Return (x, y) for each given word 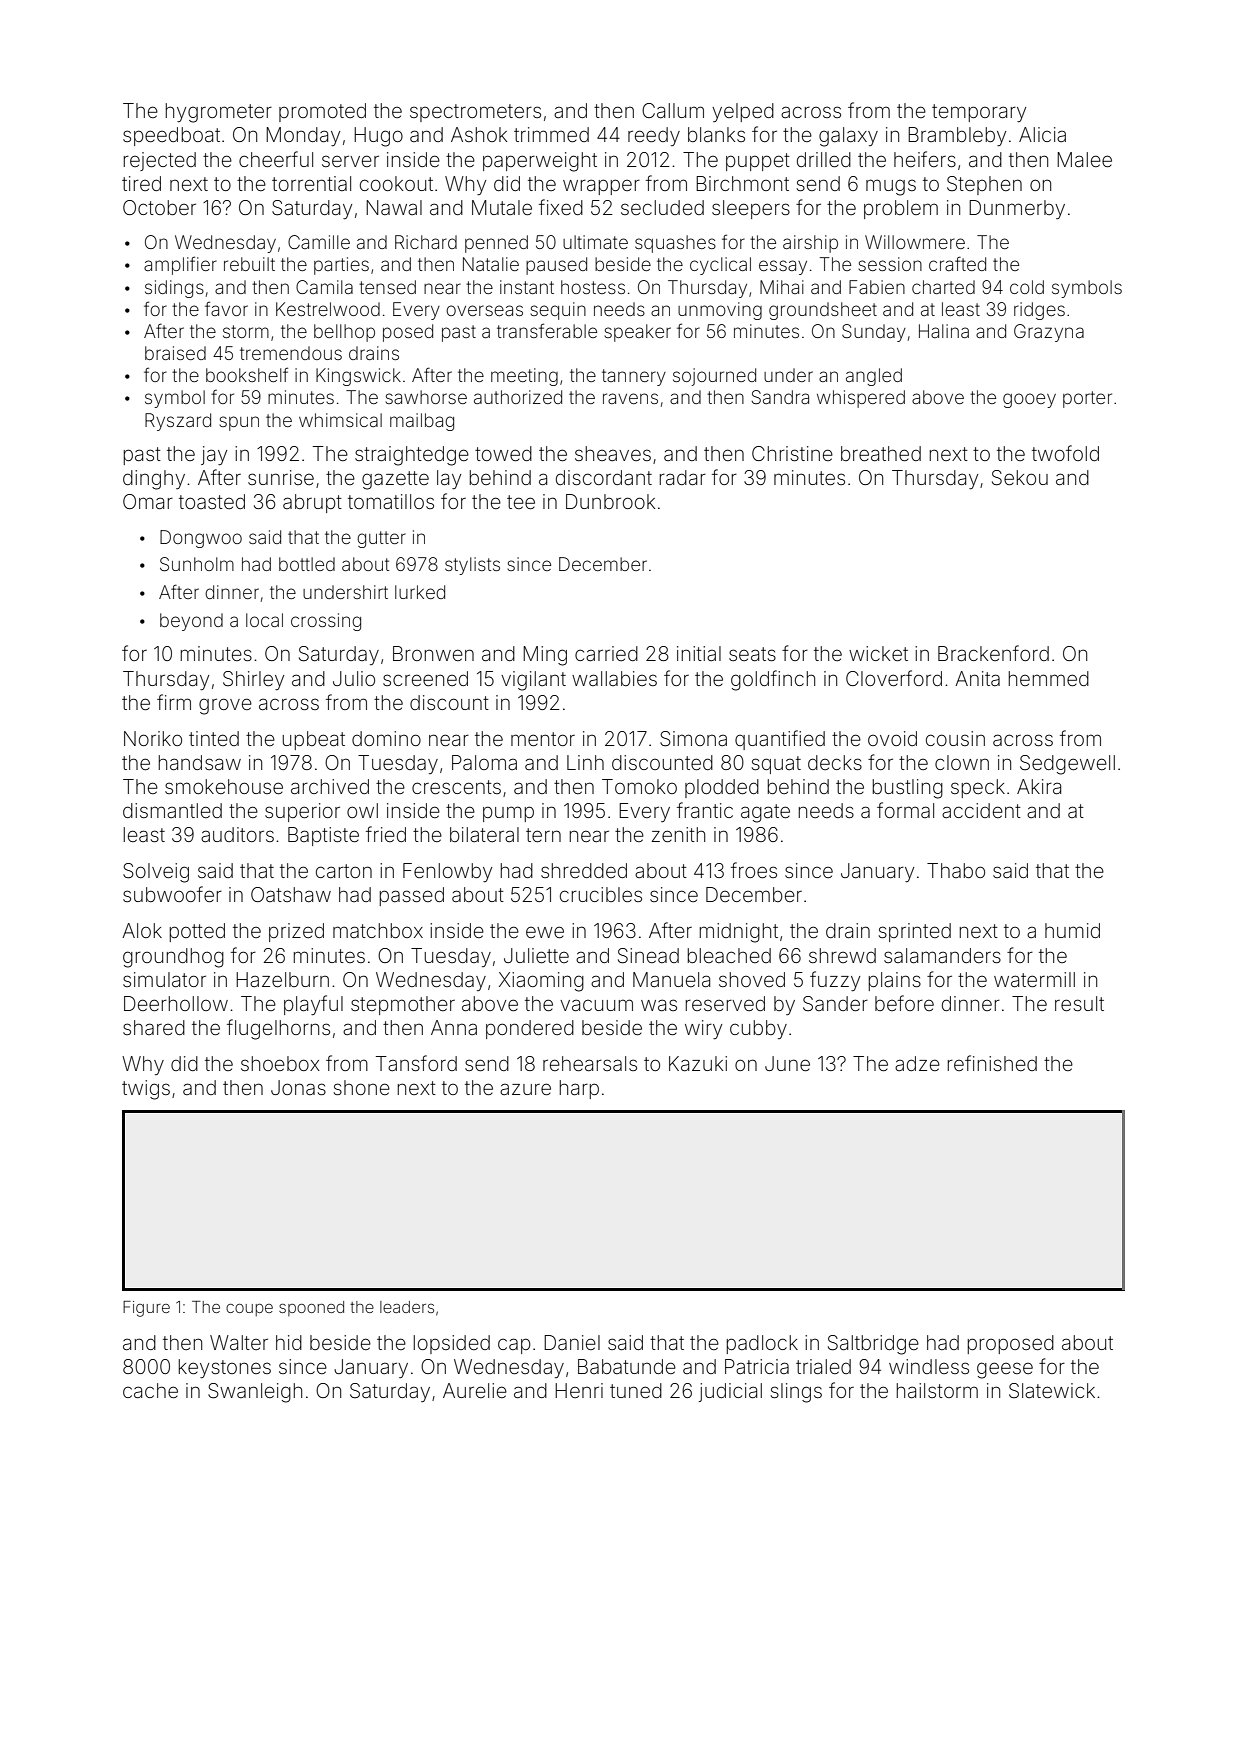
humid (1072, 930)
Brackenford (993, 653)
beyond (191, 622)
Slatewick (1052, 1391)
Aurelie (475, 1390)
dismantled (172, 810)
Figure (146, 1309)
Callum (673, 110)
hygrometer (219, 113)
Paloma (484, 762)
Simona (693, 739)
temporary (979, 113)
